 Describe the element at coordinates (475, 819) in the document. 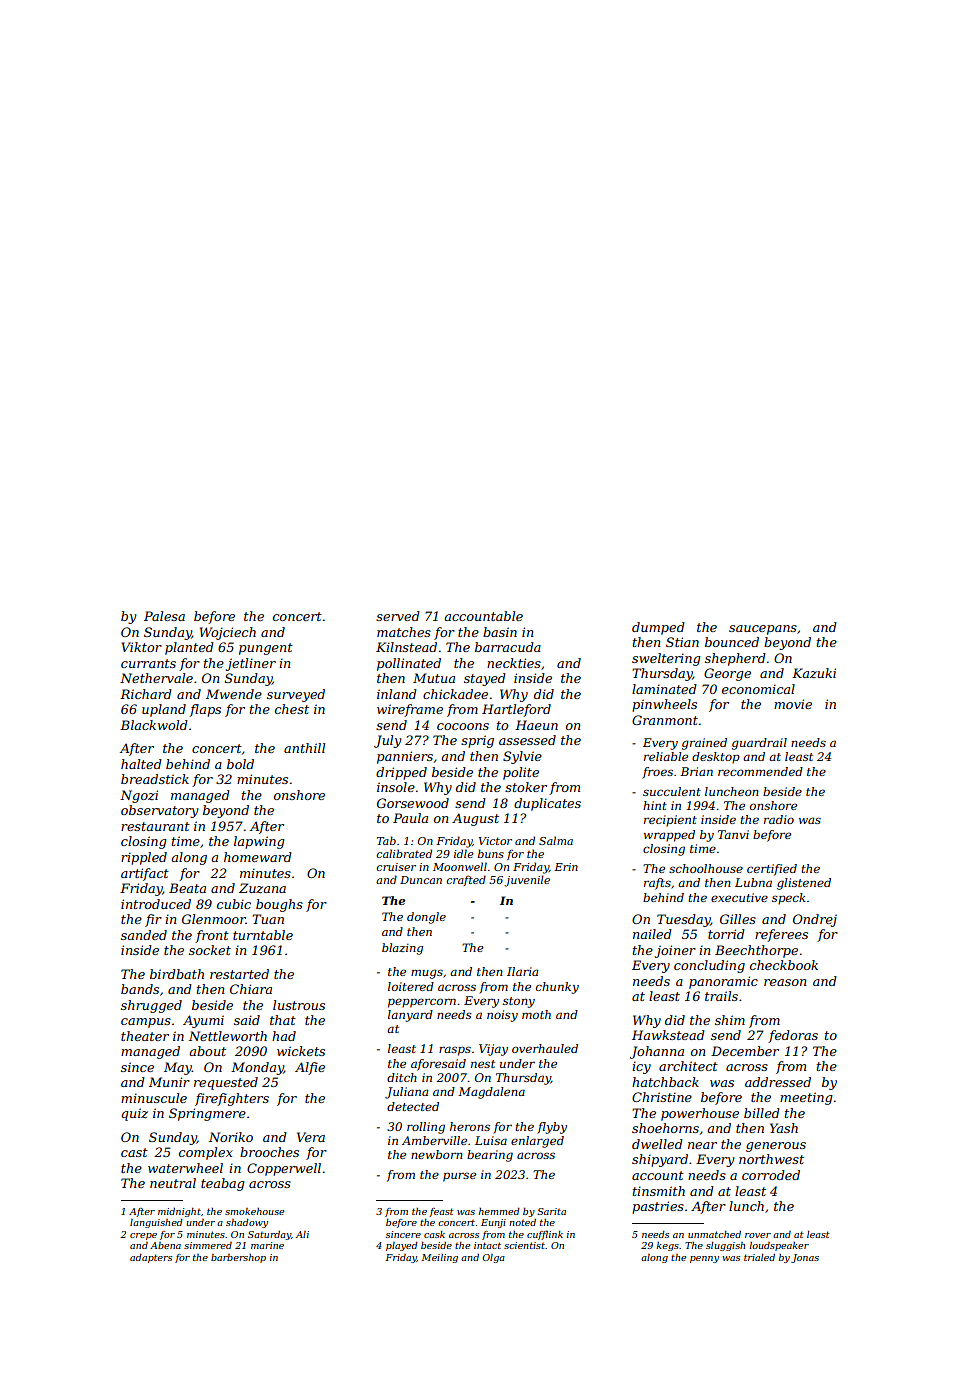

I see `August` at that location.
